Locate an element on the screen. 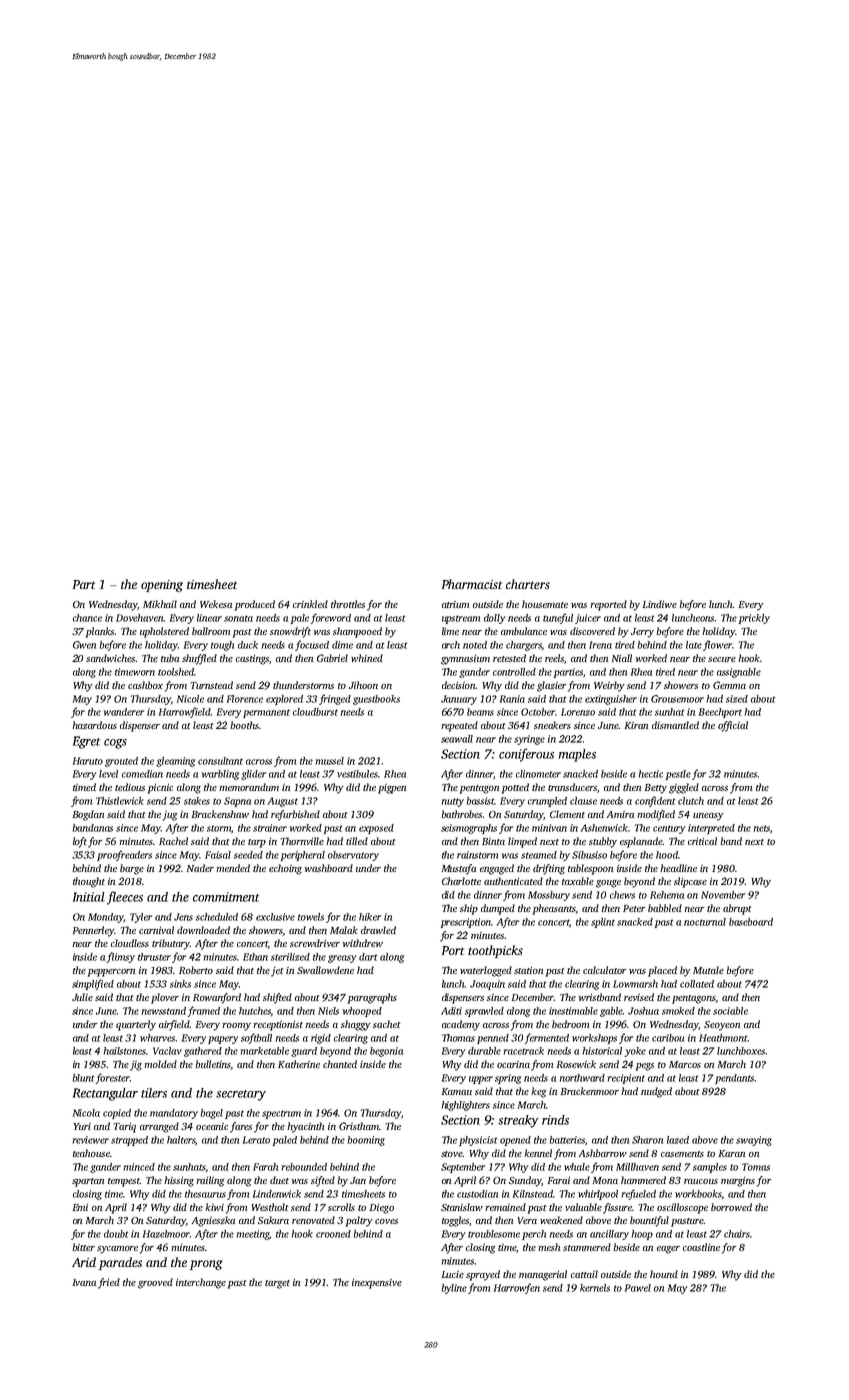  inexpensive is located at coordinates (377, 1283).
